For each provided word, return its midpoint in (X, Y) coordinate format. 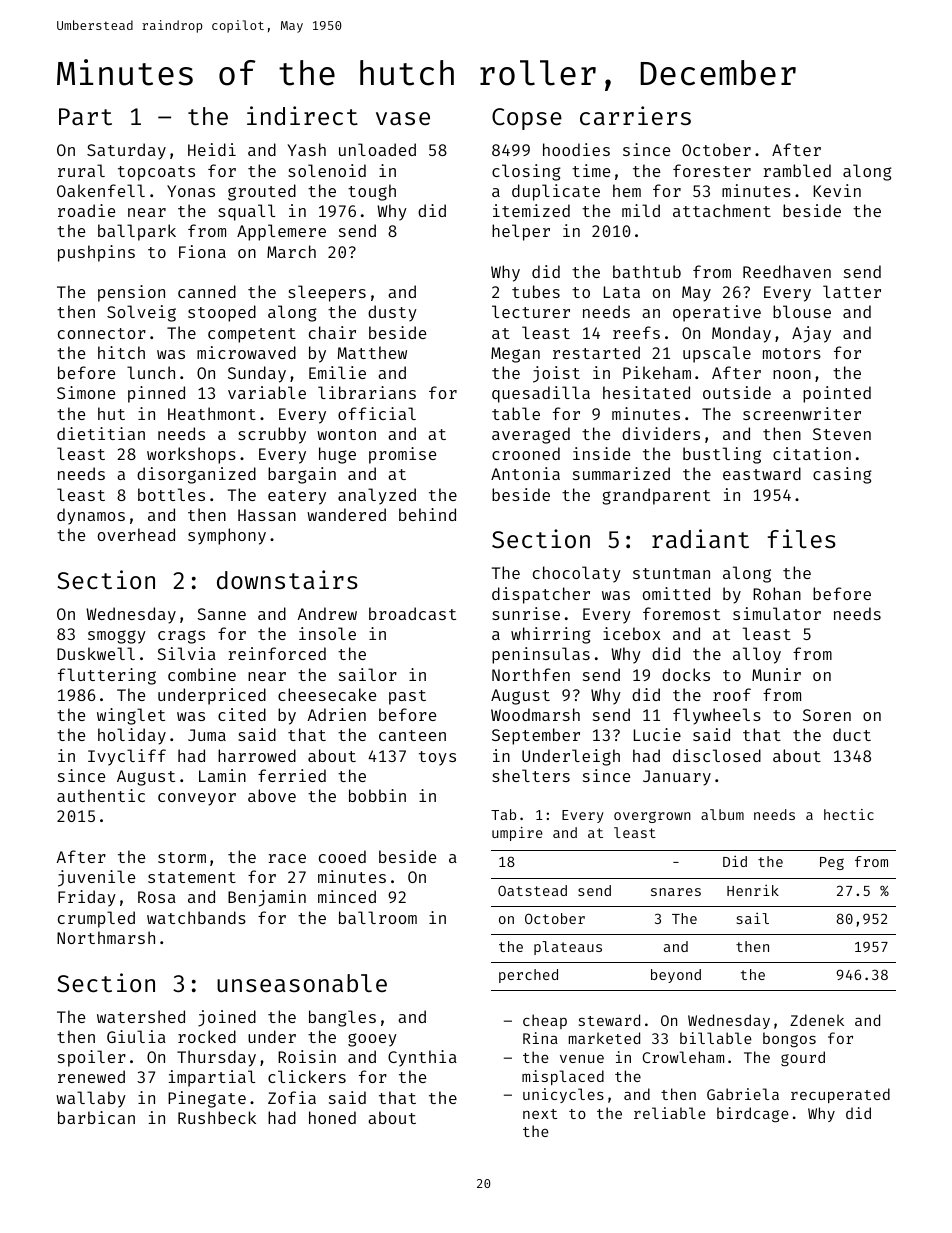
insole (327, 633)
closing (526, 172)
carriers (635, 115)
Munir (776, 674)
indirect (302, 115)
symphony (227, 536)
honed (332, 1117)
